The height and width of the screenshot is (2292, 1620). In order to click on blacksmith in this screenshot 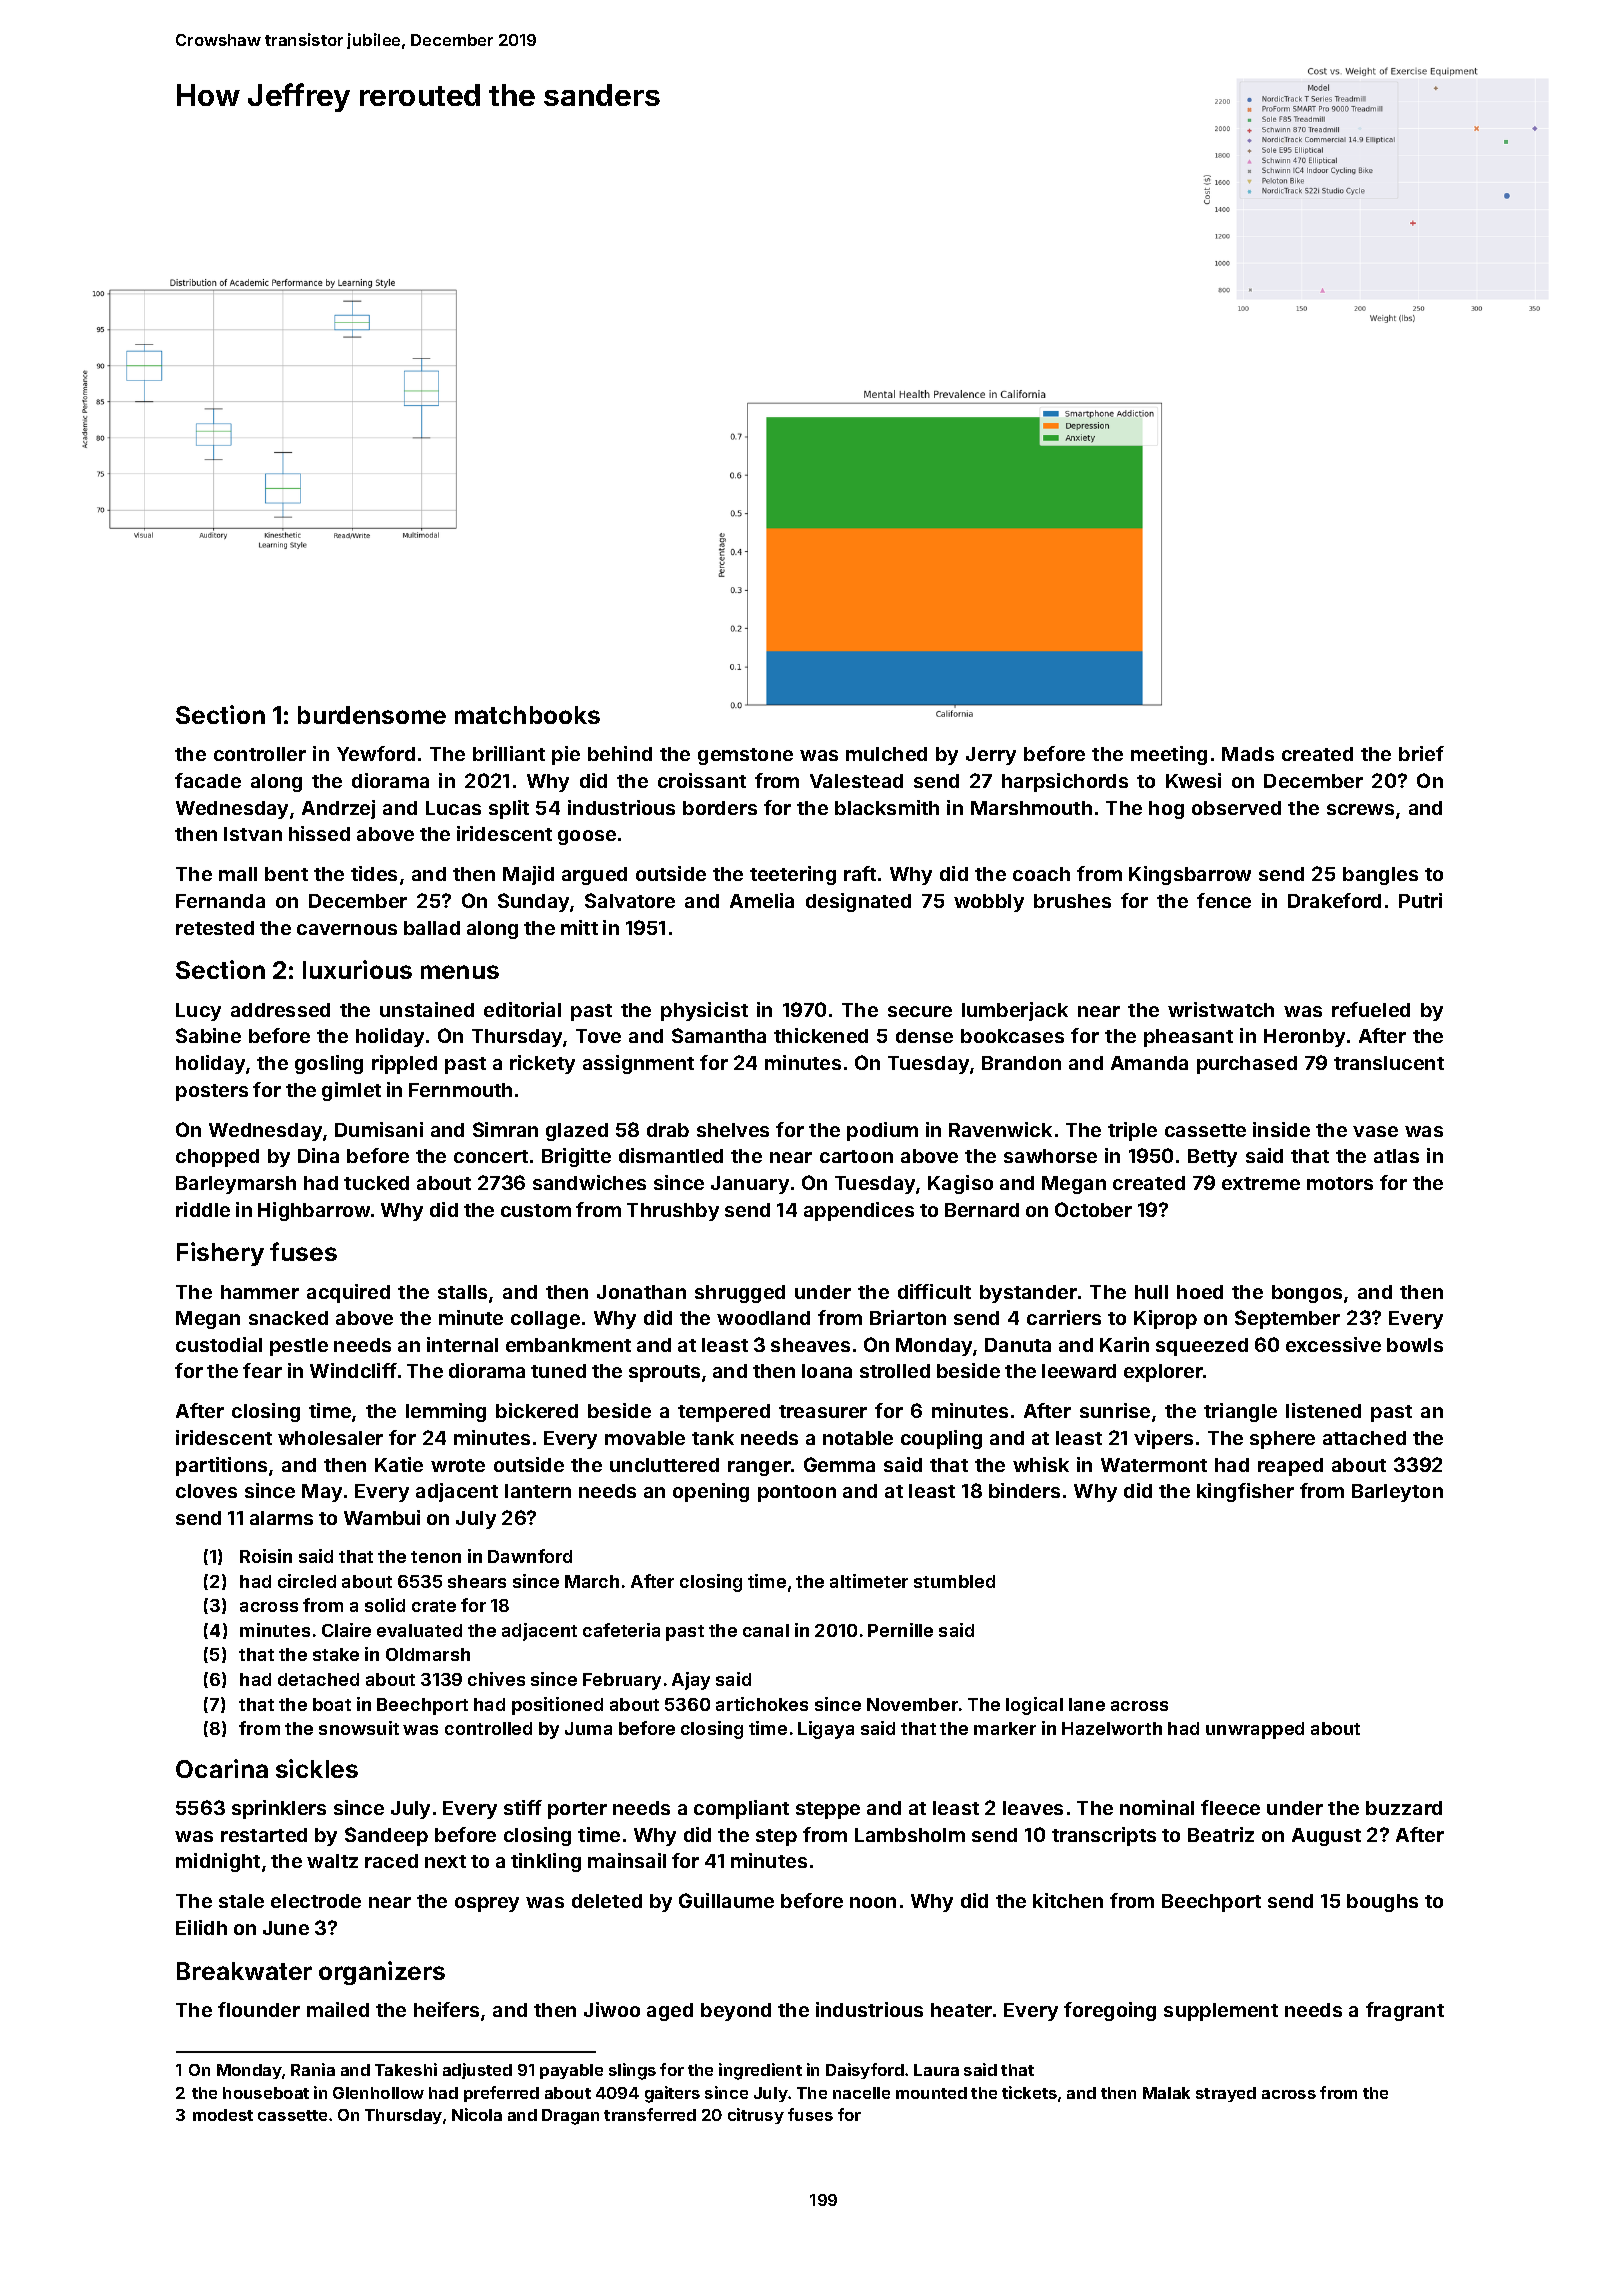, I will do `click(887, 807)`.
